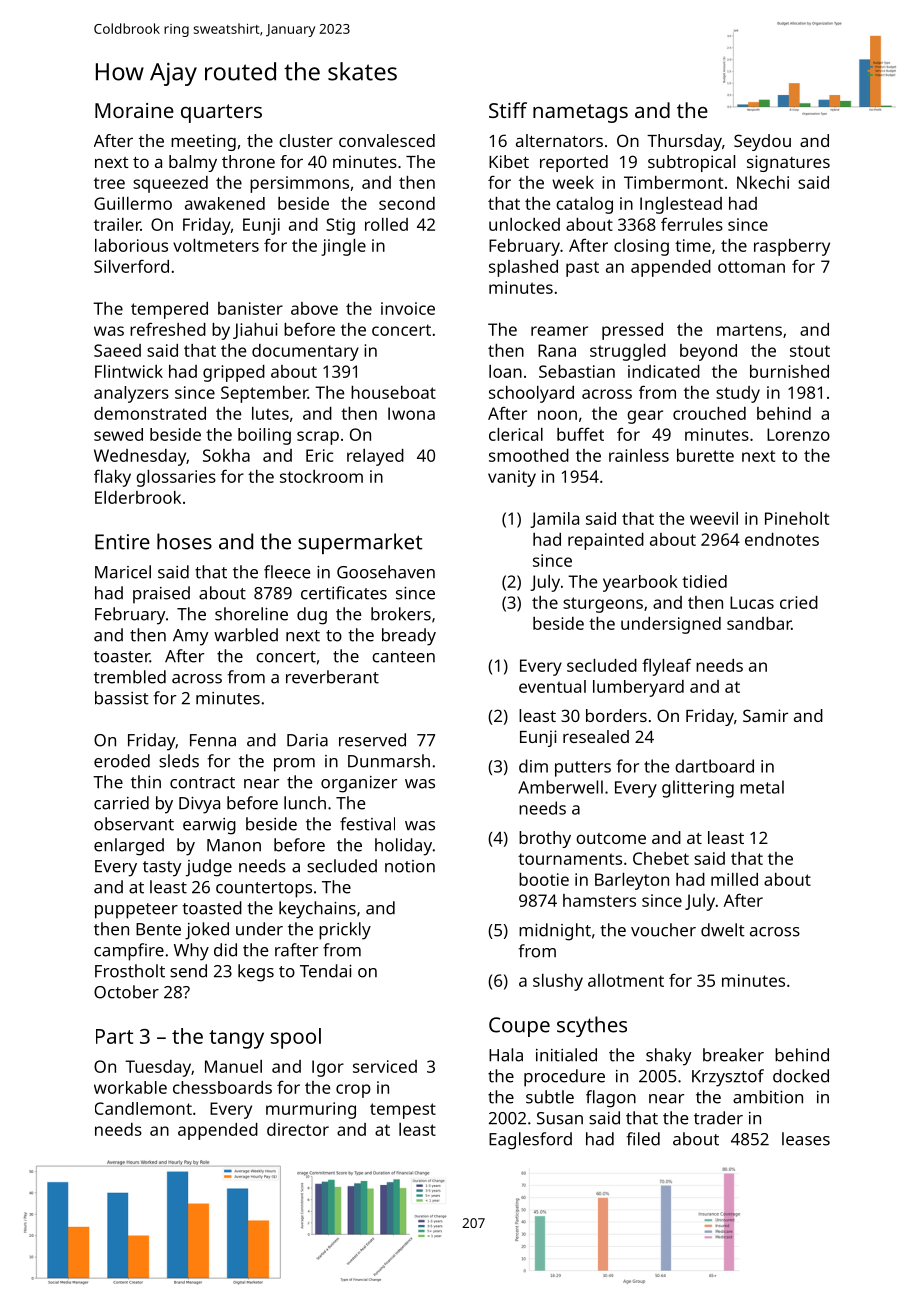 This document has width=924, height=1311. I want to click on signatures, so click(788, 163).
